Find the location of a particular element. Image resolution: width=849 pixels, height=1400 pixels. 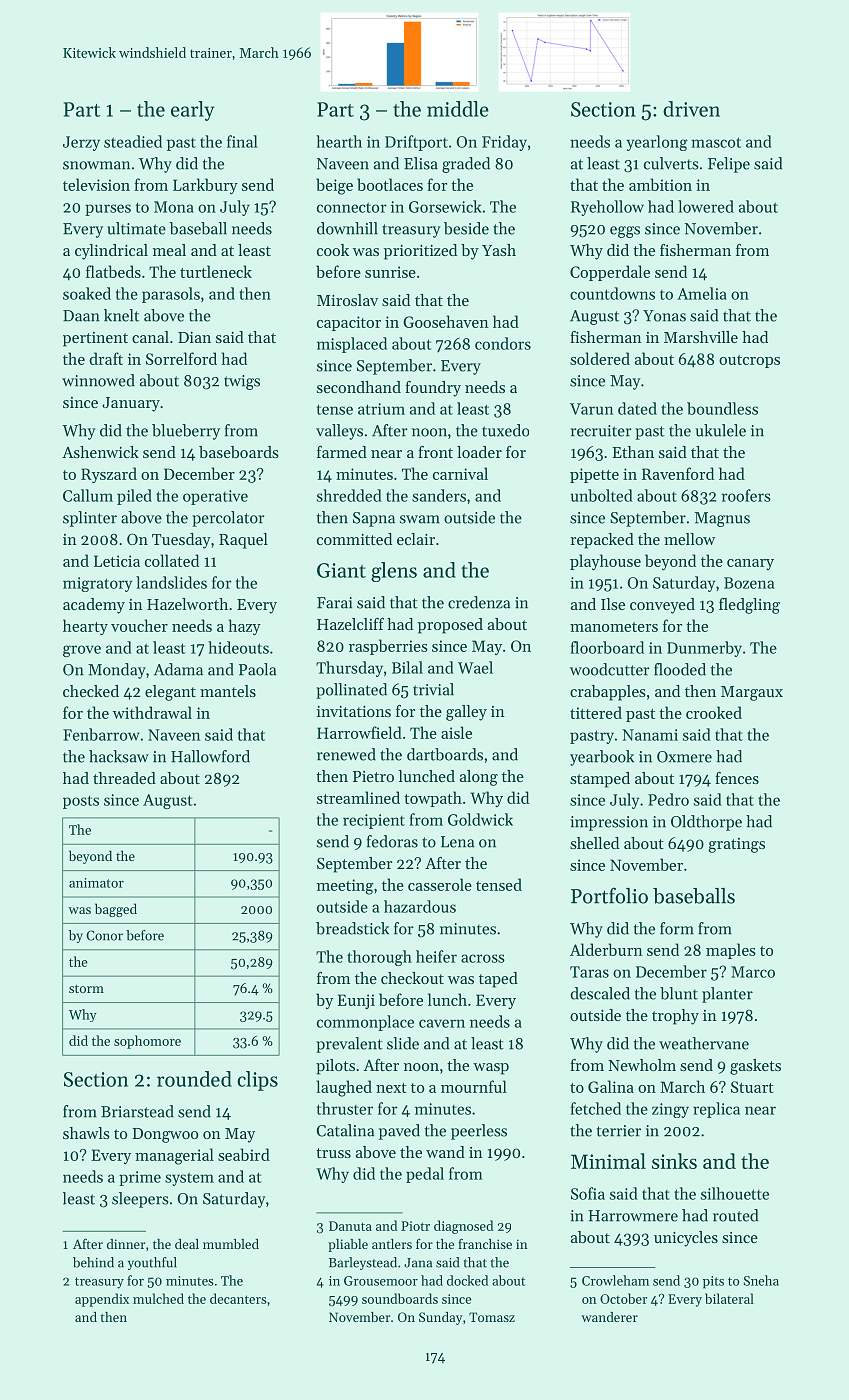

boundless is located at coordinates (722, 408).
